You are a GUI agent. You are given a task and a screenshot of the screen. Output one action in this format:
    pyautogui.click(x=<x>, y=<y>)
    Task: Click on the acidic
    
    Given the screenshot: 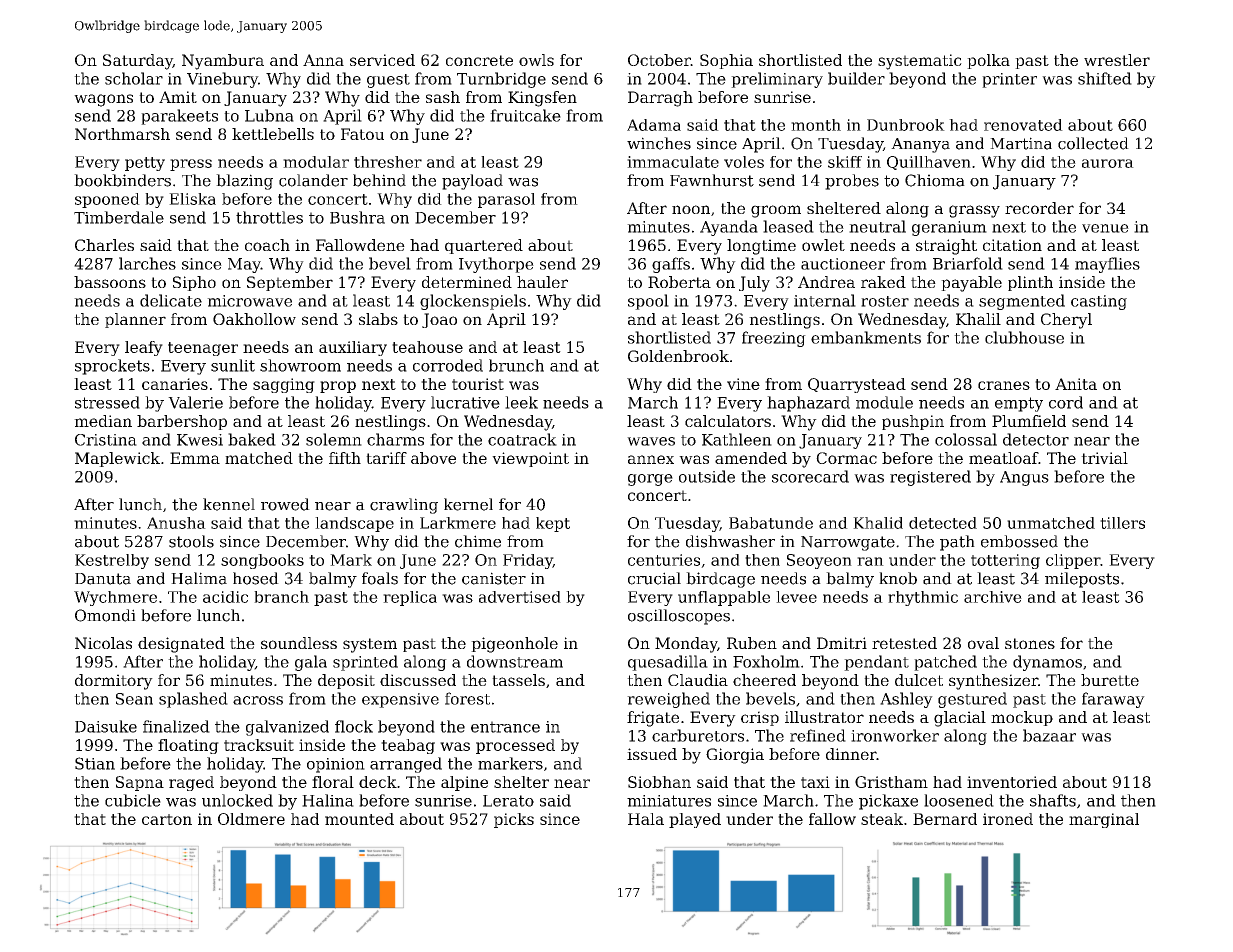 What is the action you would take?
    pyautogui.click(x=225, y=597)
